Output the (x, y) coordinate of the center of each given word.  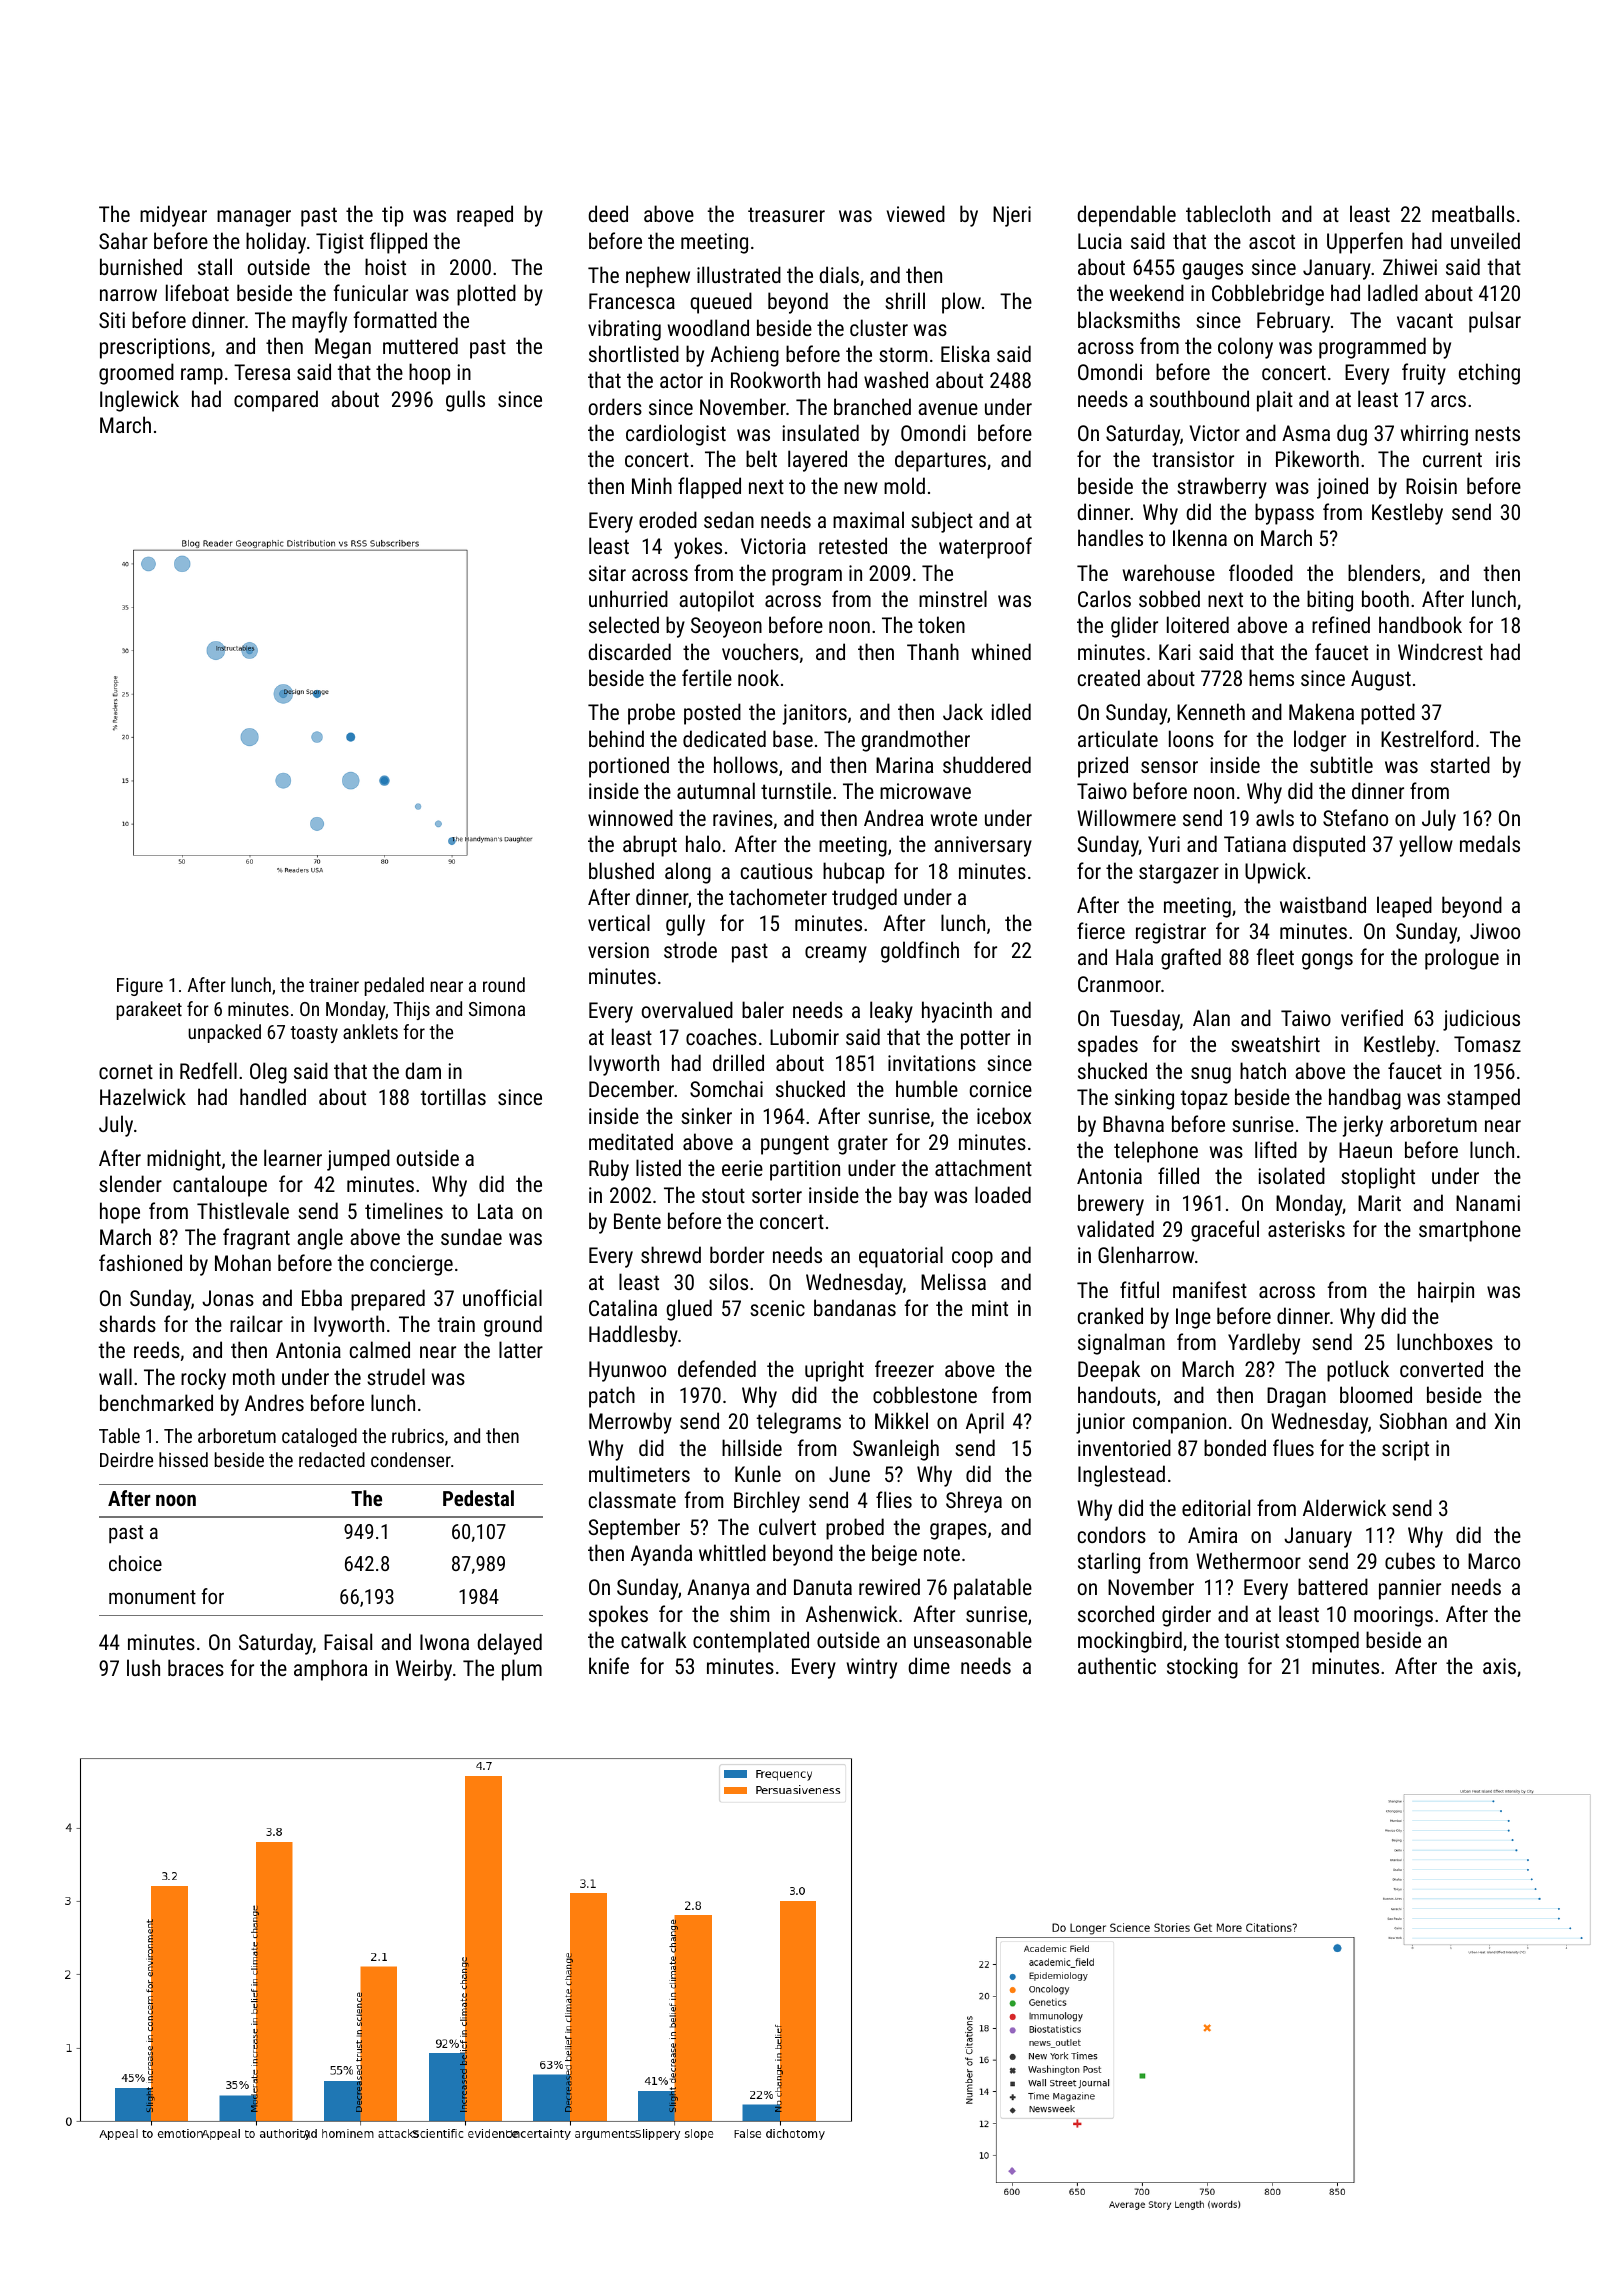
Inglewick (139, 401)
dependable (1126, 216)
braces (196, 1667)
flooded (1261, 572)
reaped (485, 216)
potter (985, 1040)
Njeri (1012, 216)
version (618, 950)
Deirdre (126, 1459)
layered (817, 461)
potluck (1358, 1371)
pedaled (394, 986)
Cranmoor (1119, 984)
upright (834, 1371)
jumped (358, 1160)
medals (1490, 843)
